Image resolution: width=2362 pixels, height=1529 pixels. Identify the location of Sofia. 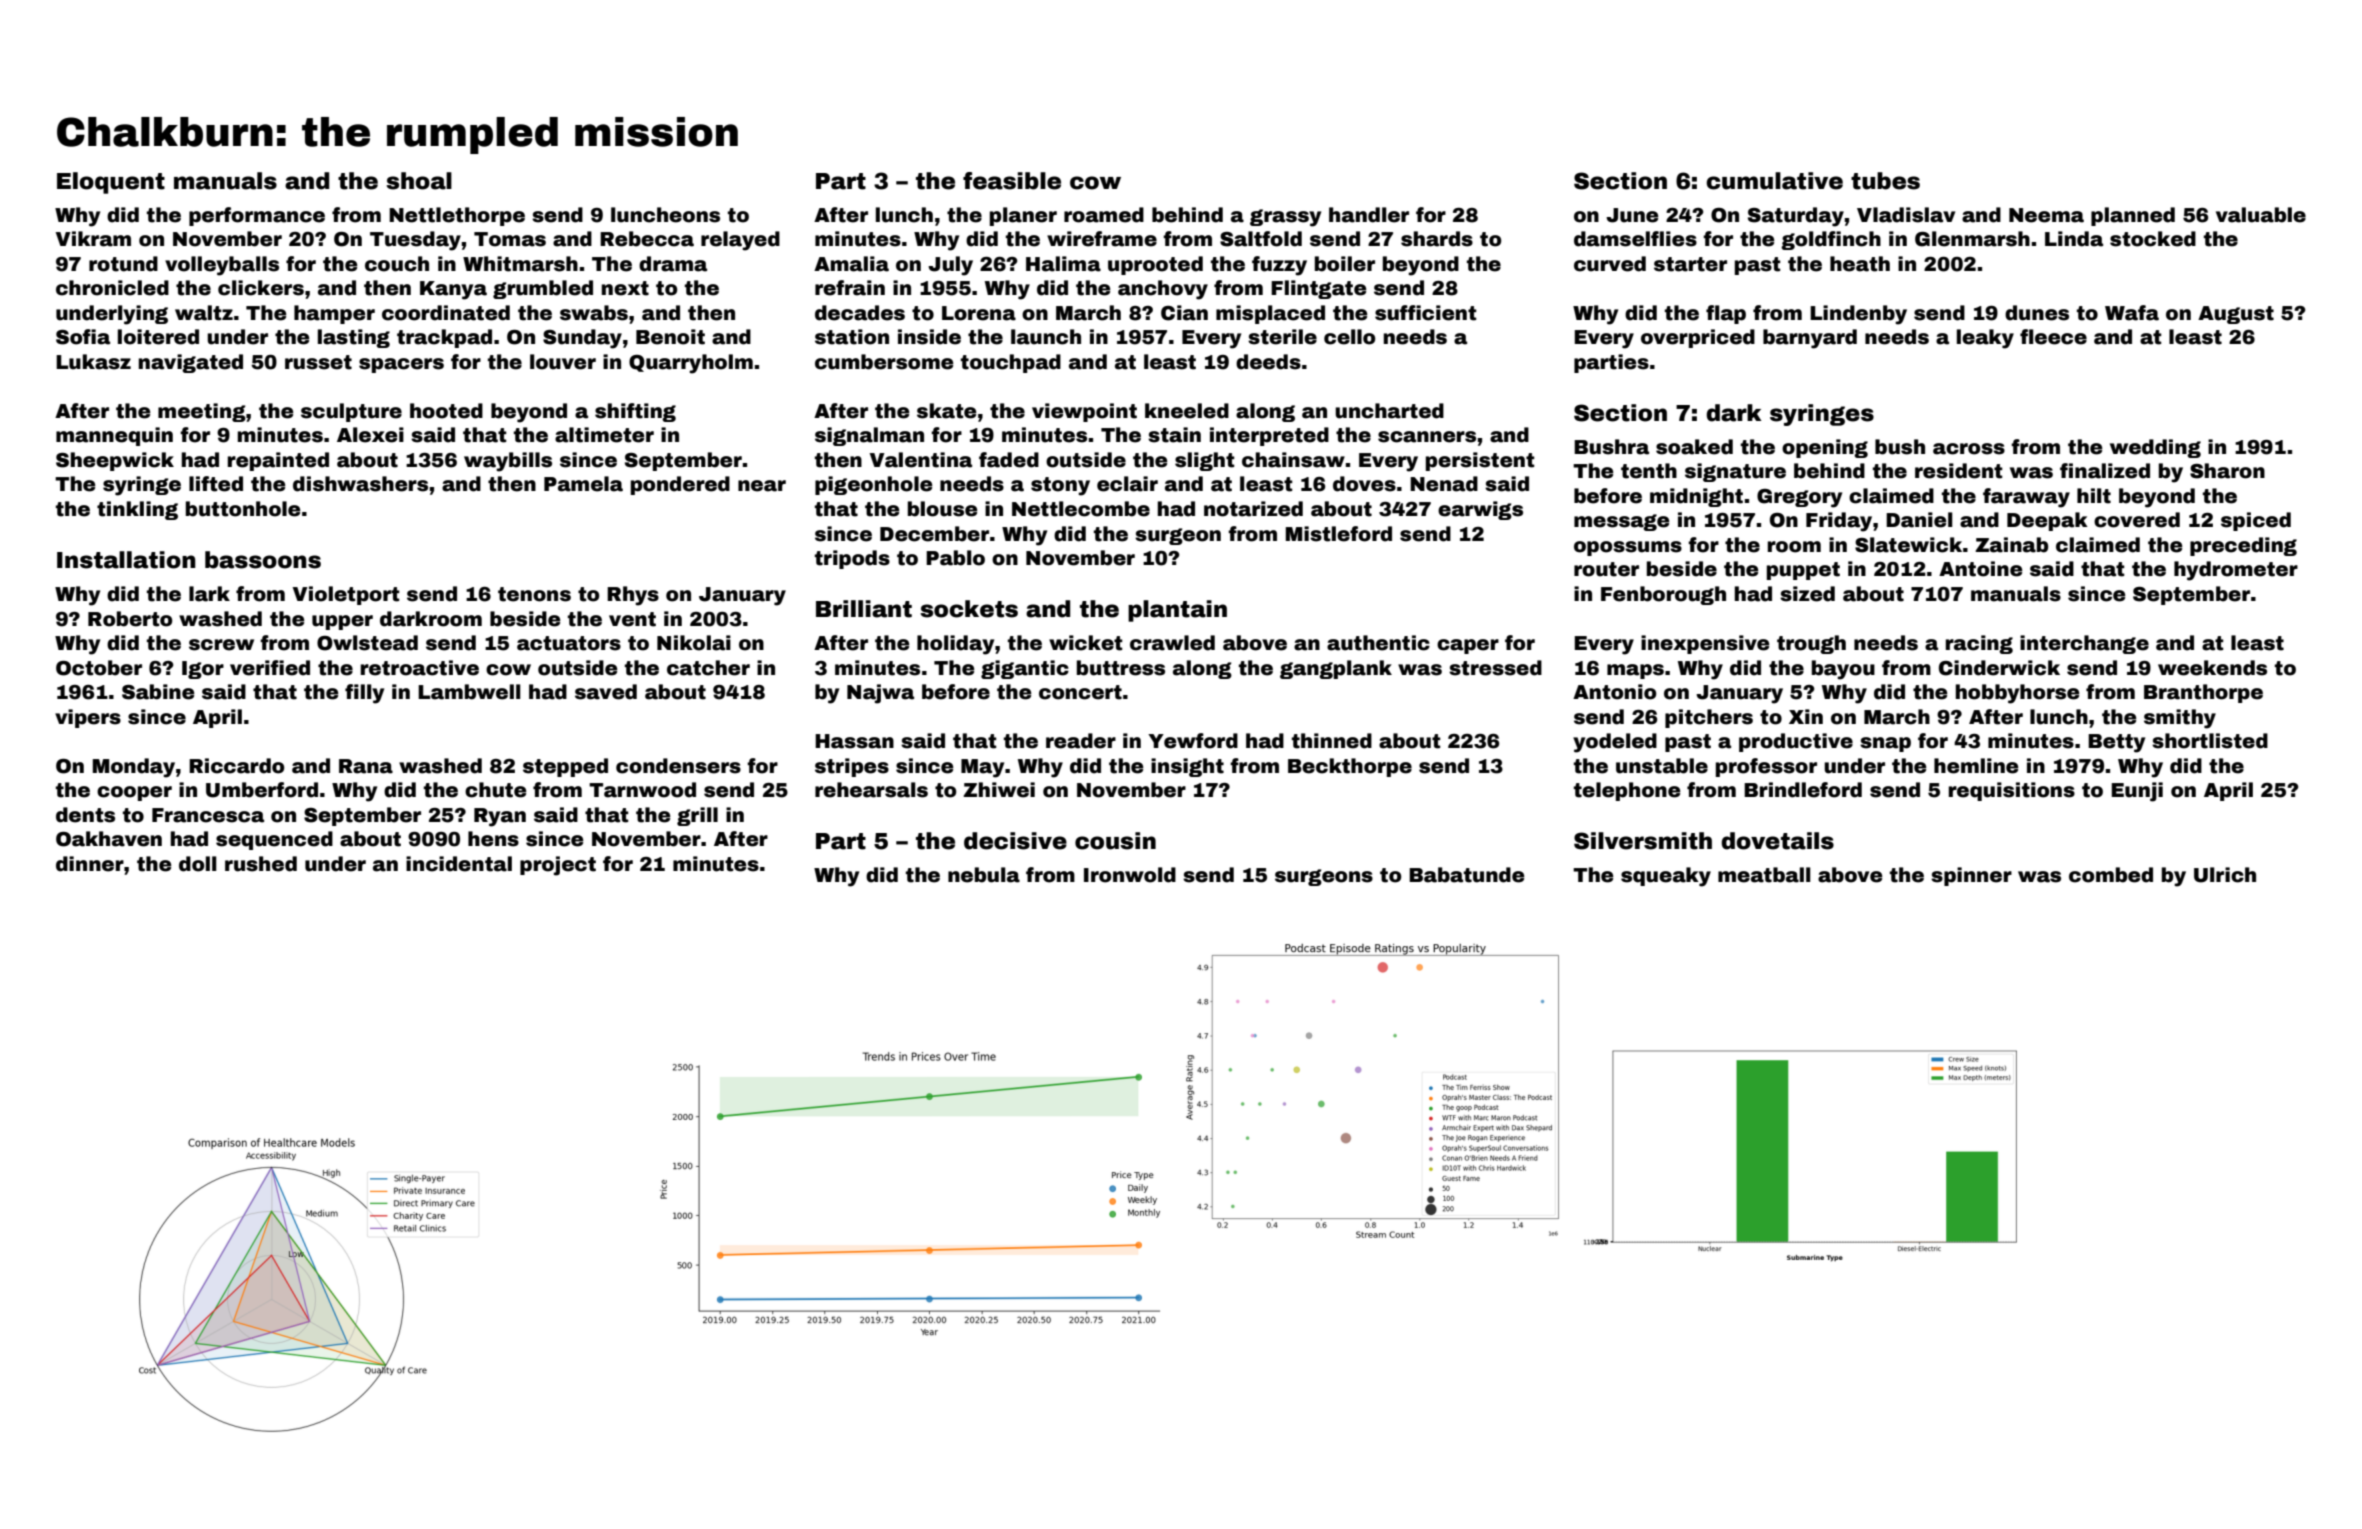
(83, 337).
